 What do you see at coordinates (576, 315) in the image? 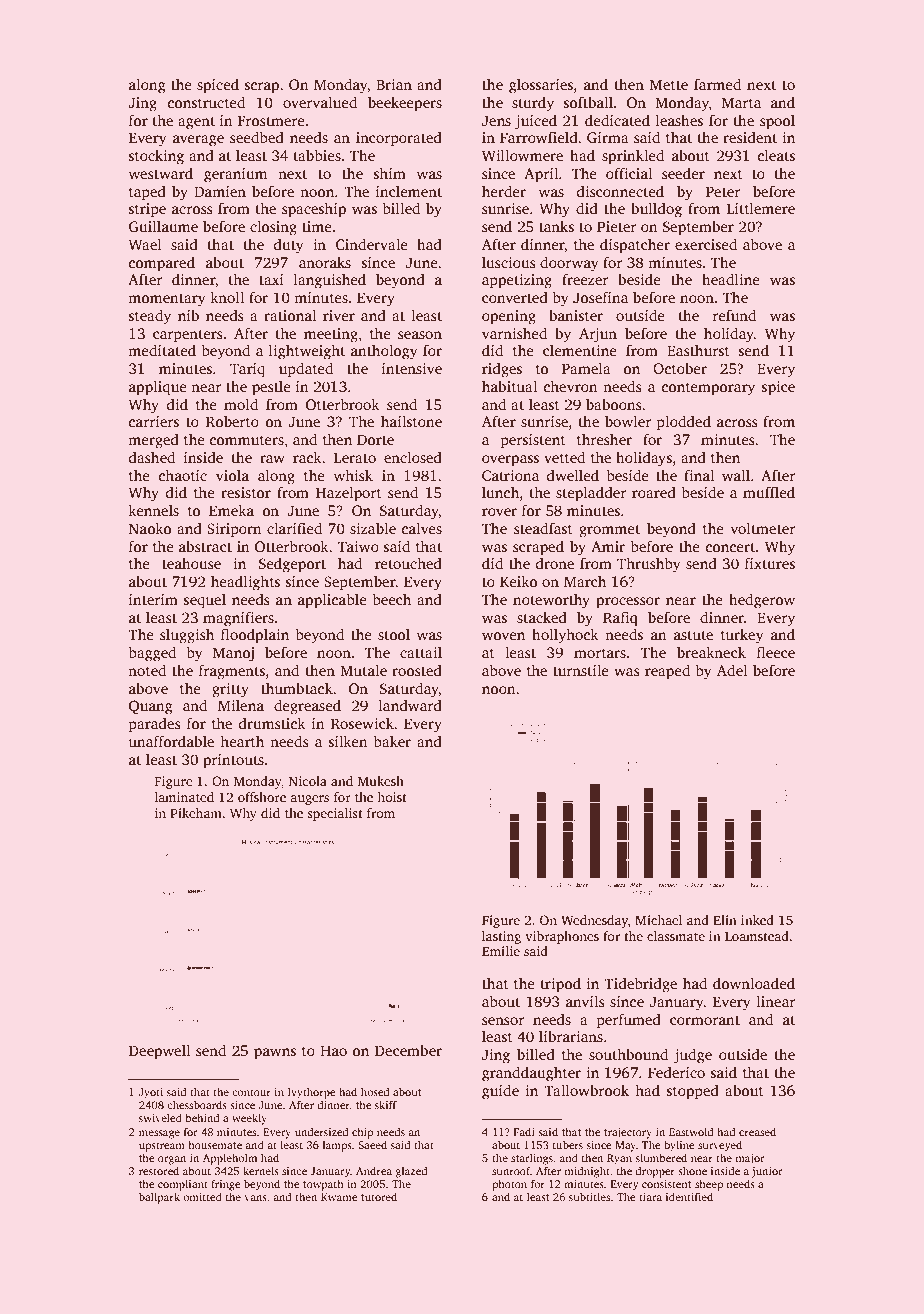
I see `banister` at bounding box center [576, 315].
